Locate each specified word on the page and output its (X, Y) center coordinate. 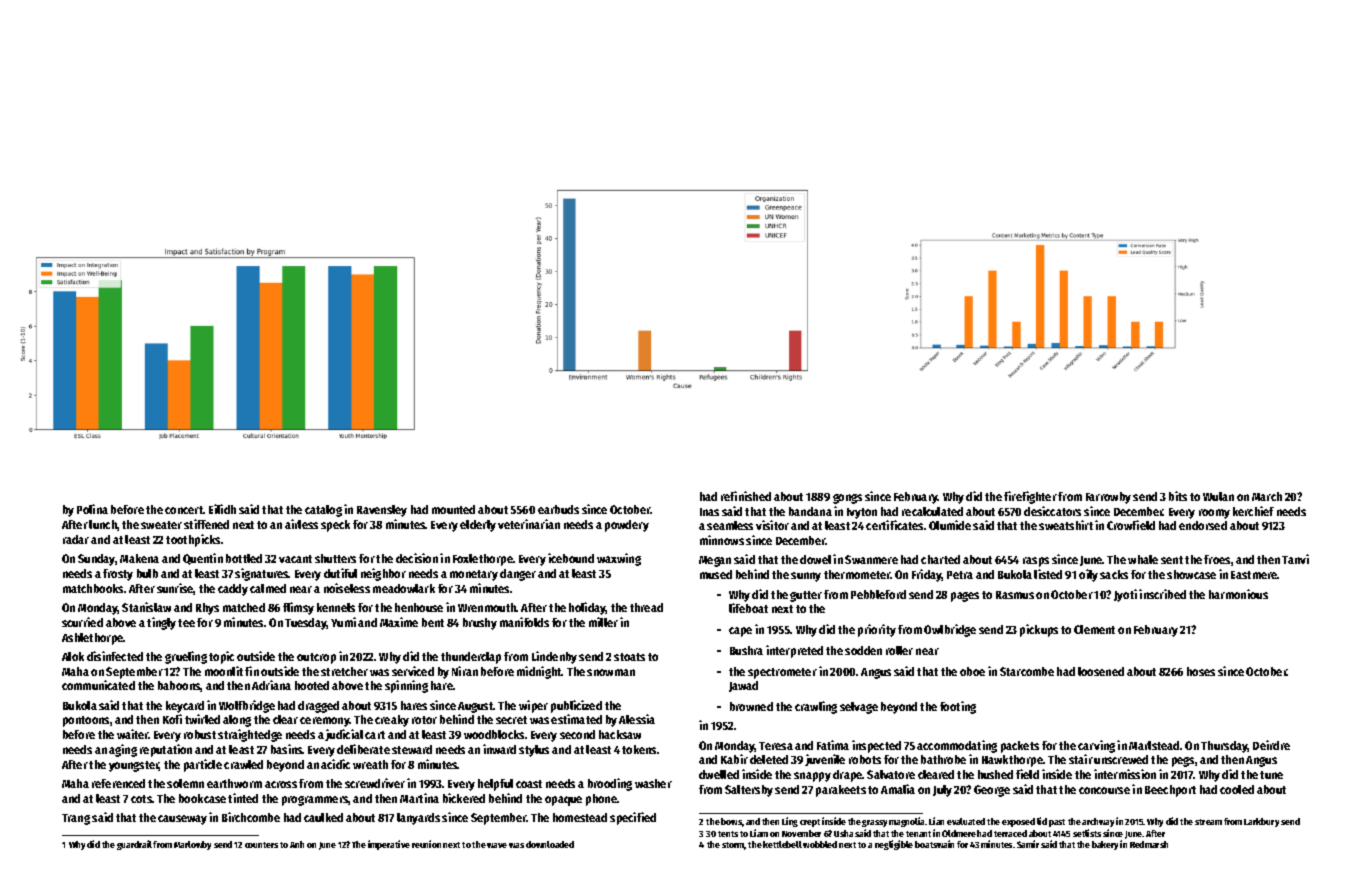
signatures (262, 574)
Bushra (746, 650)
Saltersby (749, 791)
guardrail (134, 845)
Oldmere (959, 833)
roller (899, 650)
